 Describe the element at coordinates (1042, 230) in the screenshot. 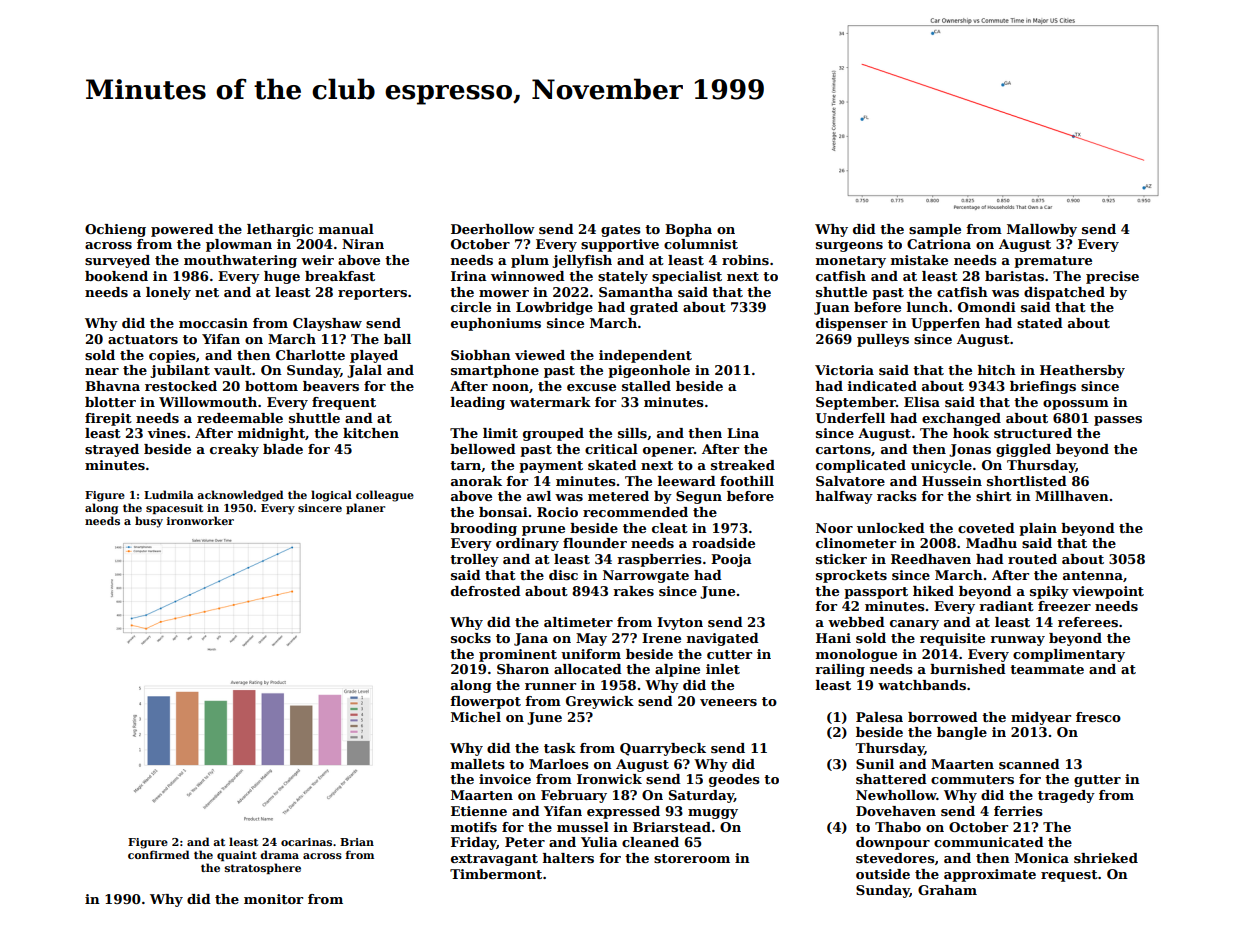

I see `Mallowby` at that location.
